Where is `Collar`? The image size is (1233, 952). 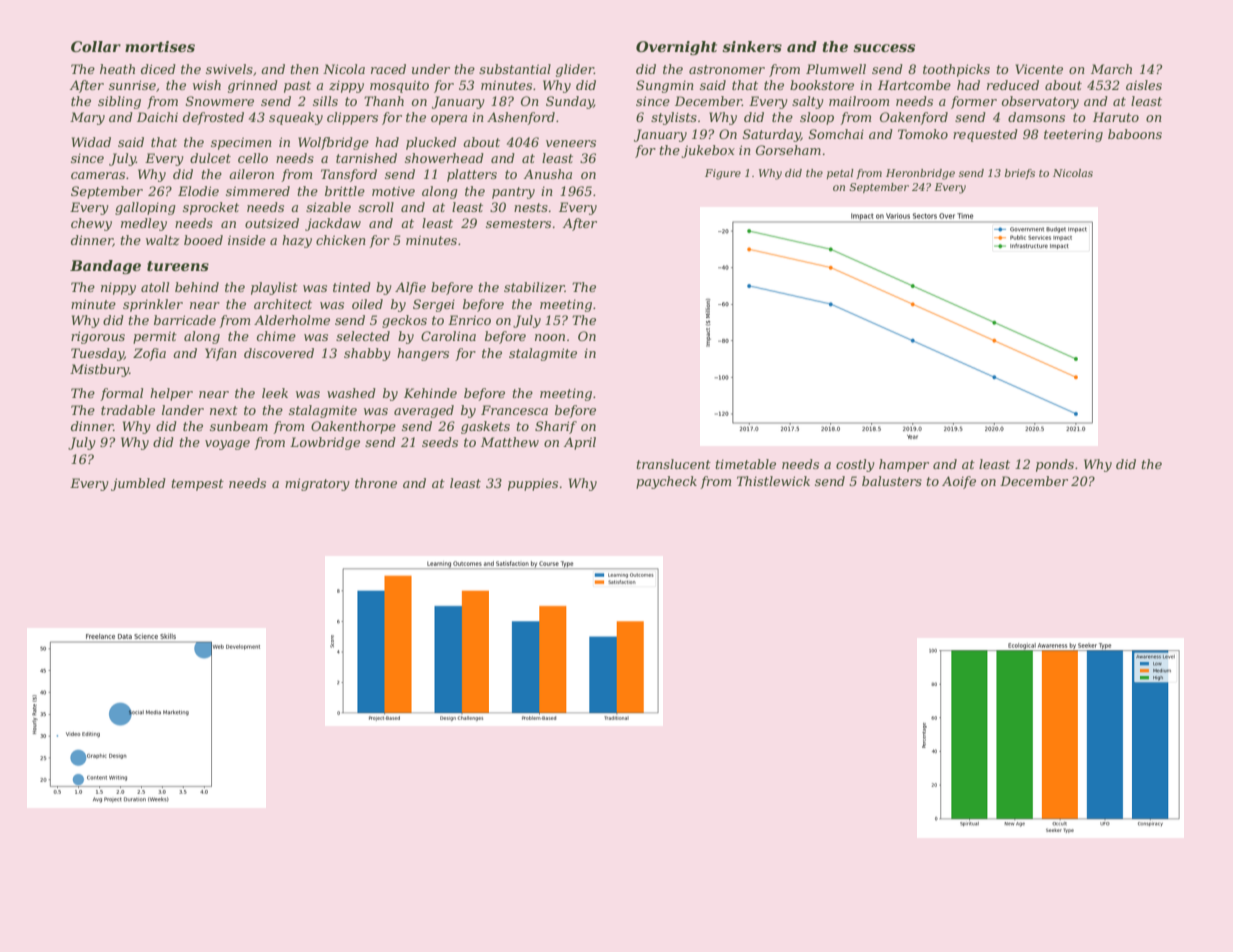 Collar is located at coordinates (96, 46).
